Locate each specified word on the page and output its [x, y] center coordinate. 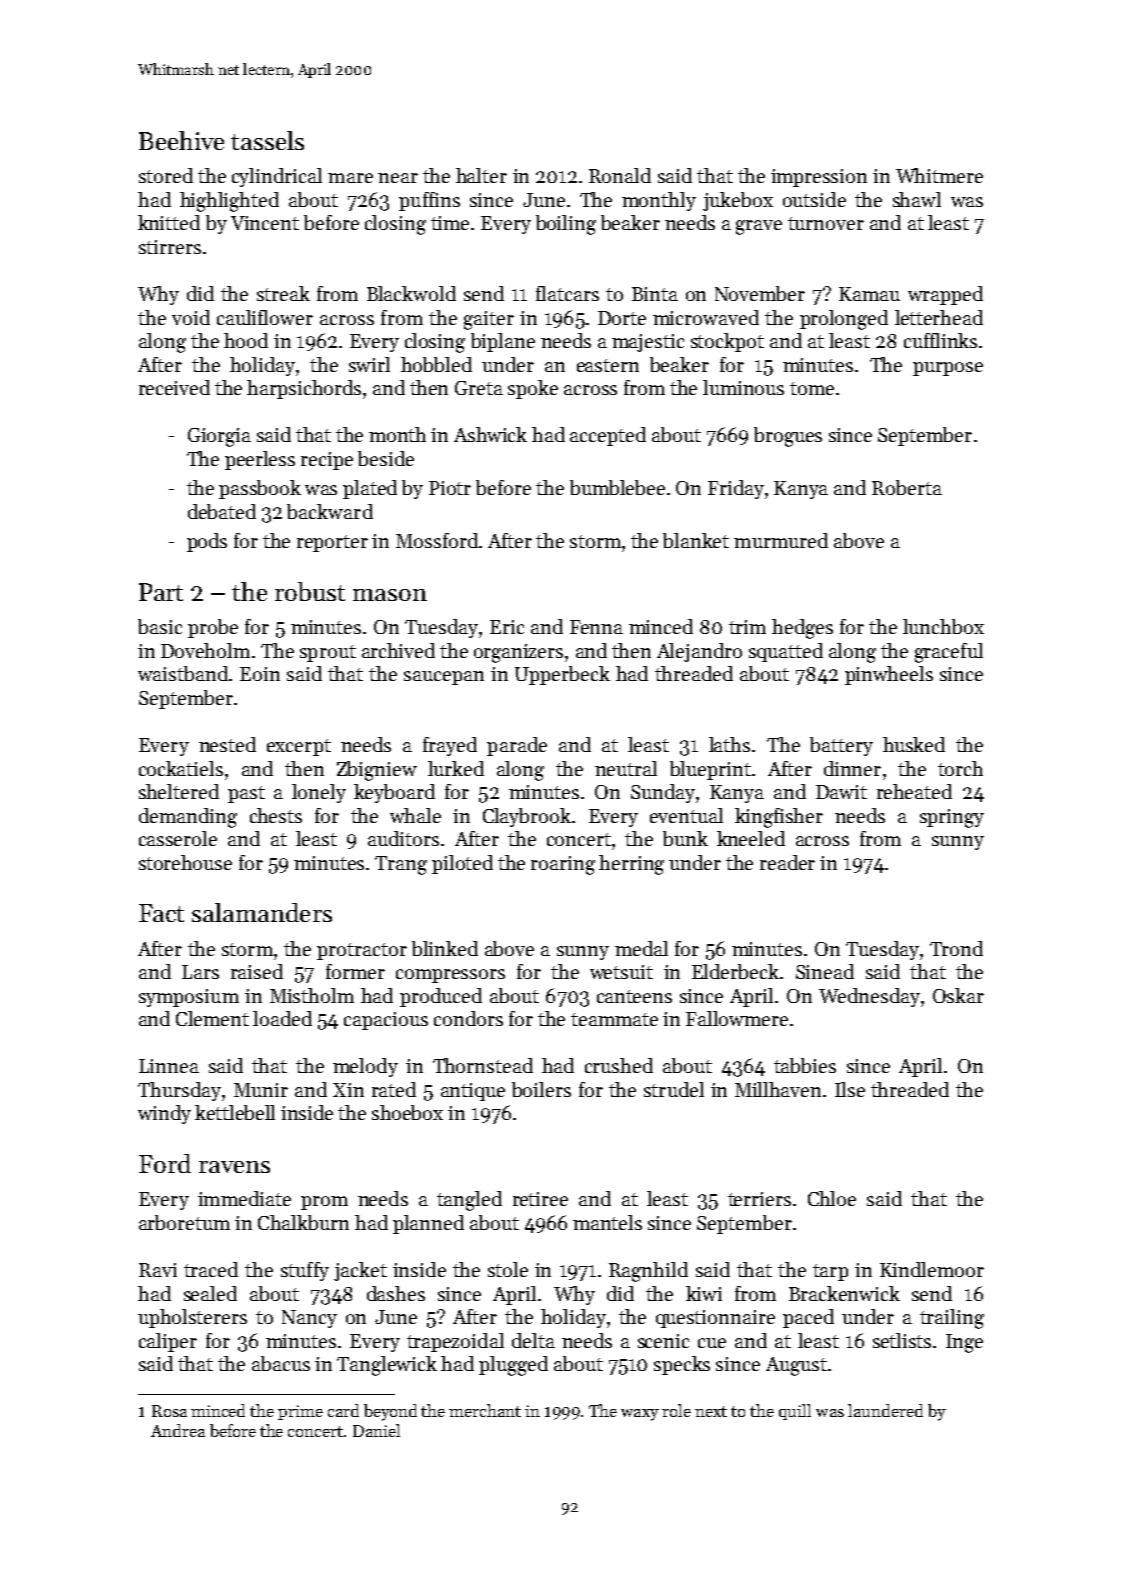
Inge [964, 1343]
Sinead [825, 971]
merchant [485, 1410]
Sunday [663, 793]
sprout [328, 653]
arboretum [184, 1222]
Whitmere [939, 175]
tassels [267, 140]
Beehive [181, 140]
